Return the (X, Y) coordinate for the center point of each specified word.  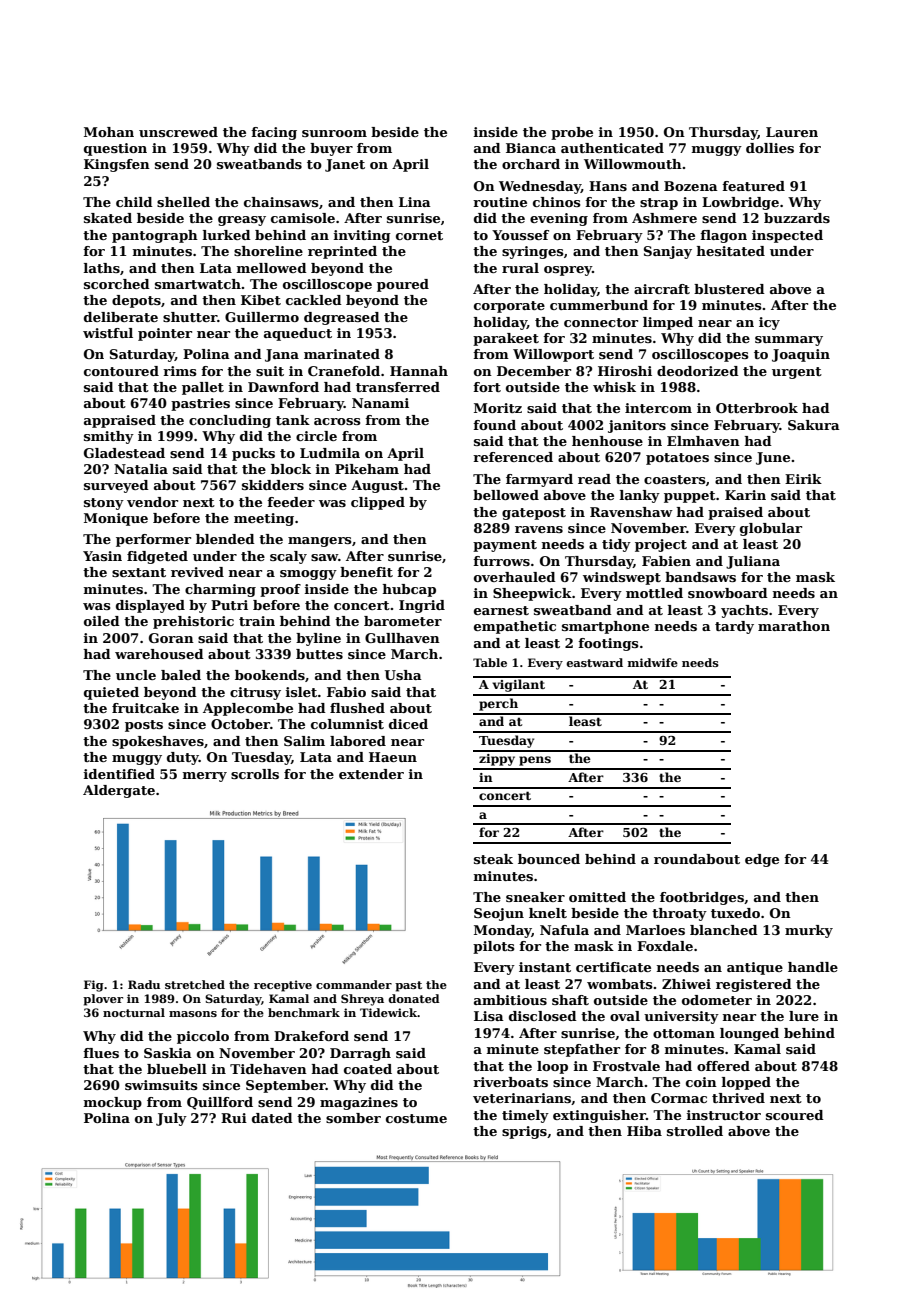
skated (108, 218)
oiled (102, 621)
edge (762, 860)
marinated (342, 354)
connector (601, 322)
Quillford (220, 1103)
